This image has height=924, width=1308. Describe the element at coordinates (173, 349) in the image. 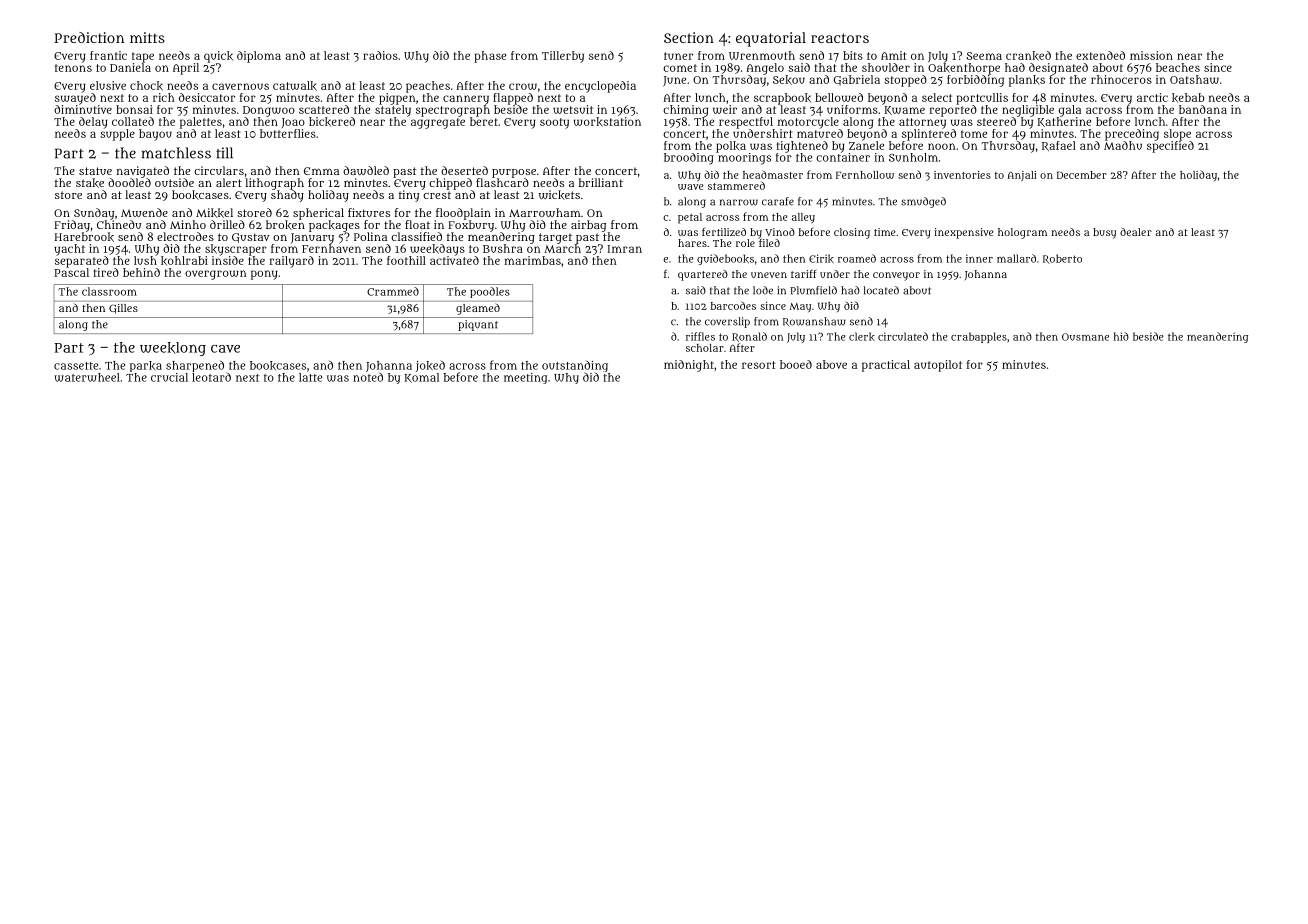

I see `weeklong` at that location.
